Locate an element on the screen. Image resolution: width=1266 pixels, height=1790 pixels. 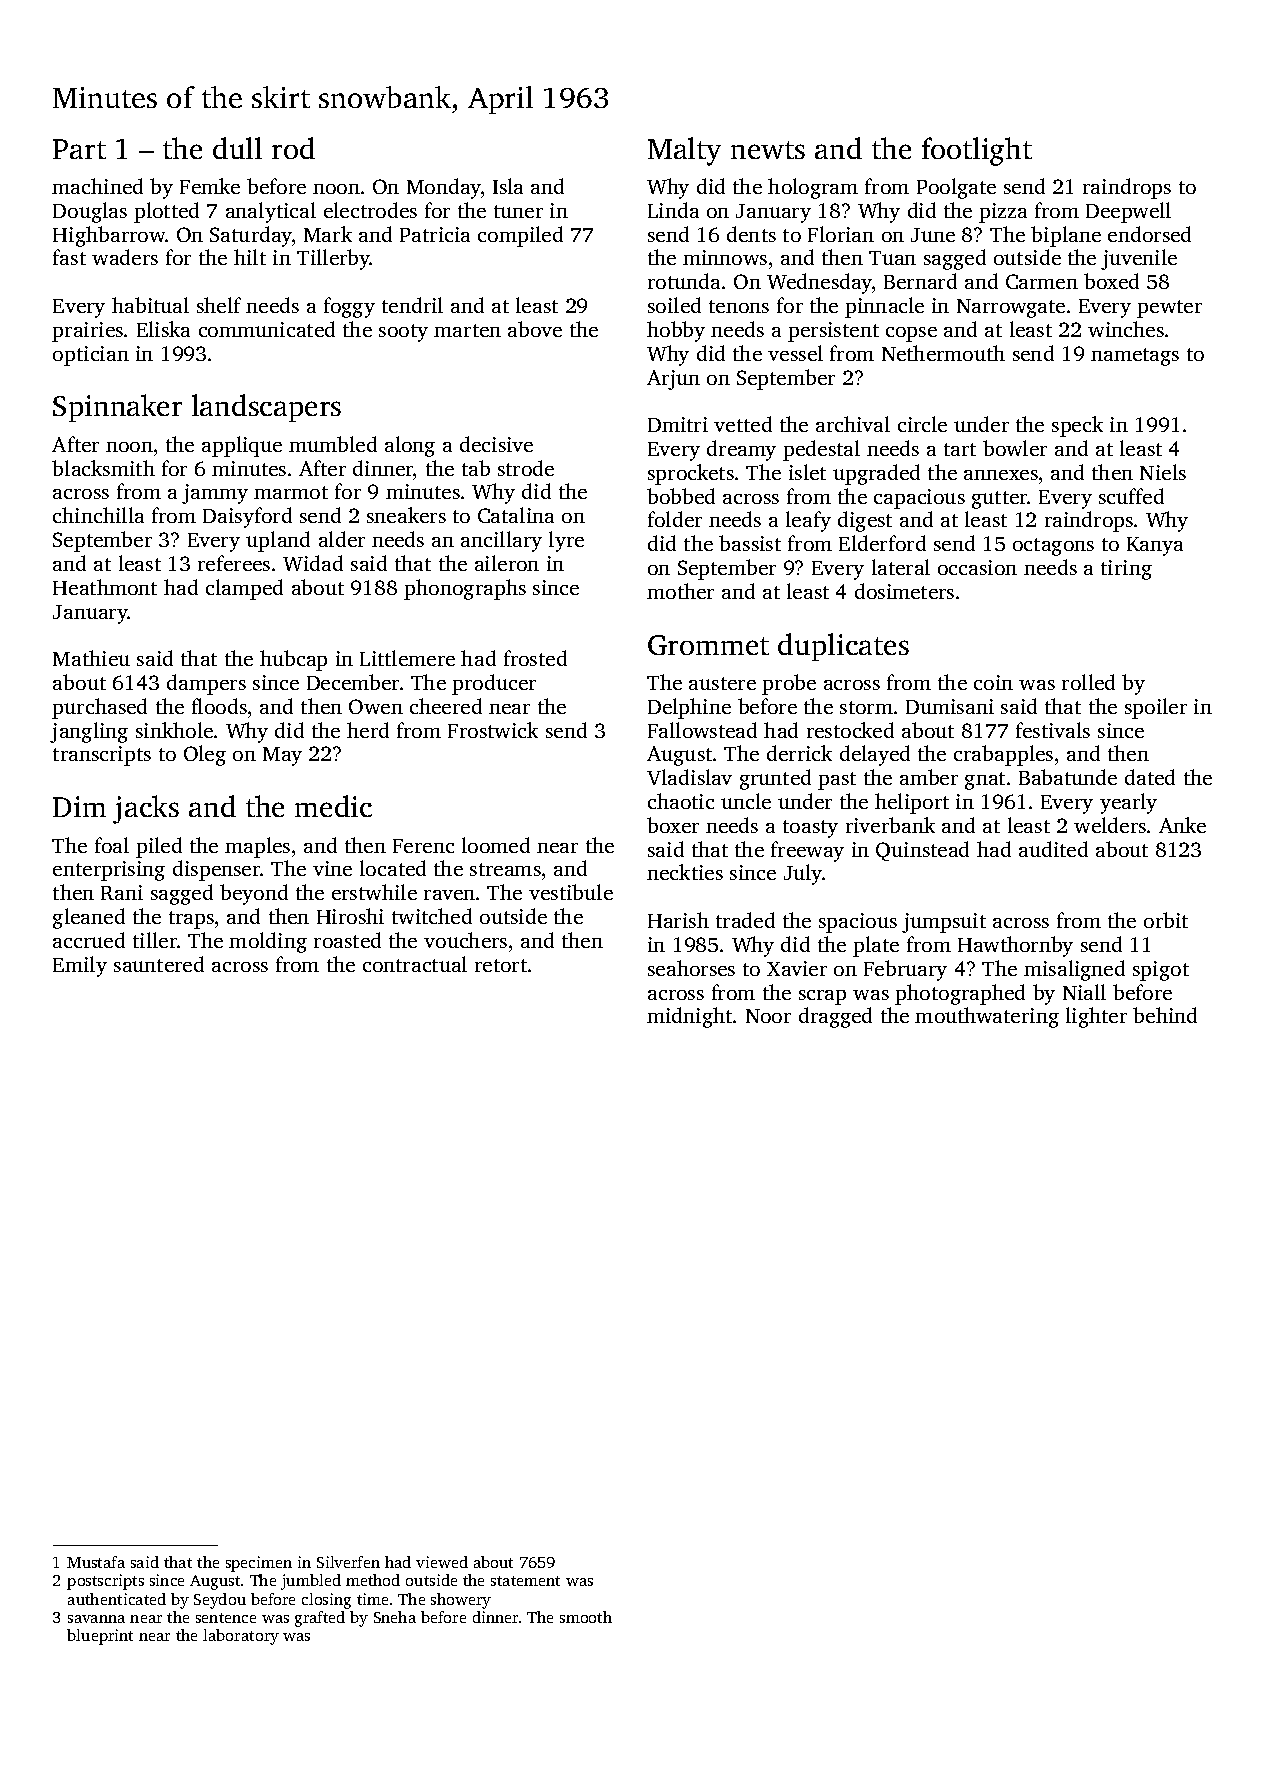
Silverfen is located at coordinates (348, 1562).
